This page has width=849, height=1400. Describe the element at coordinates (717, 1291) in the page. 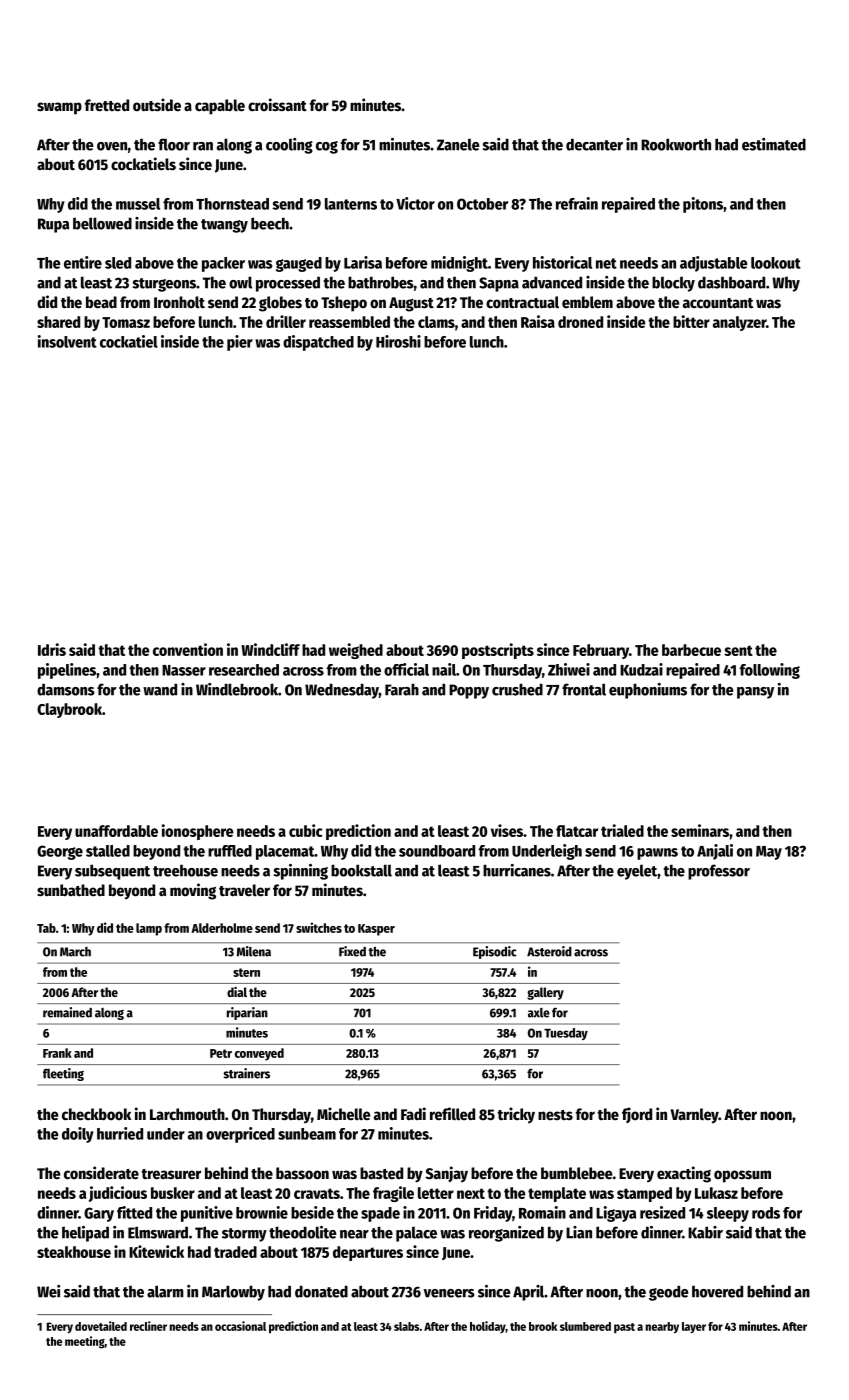

I see `hovered` at that location.
